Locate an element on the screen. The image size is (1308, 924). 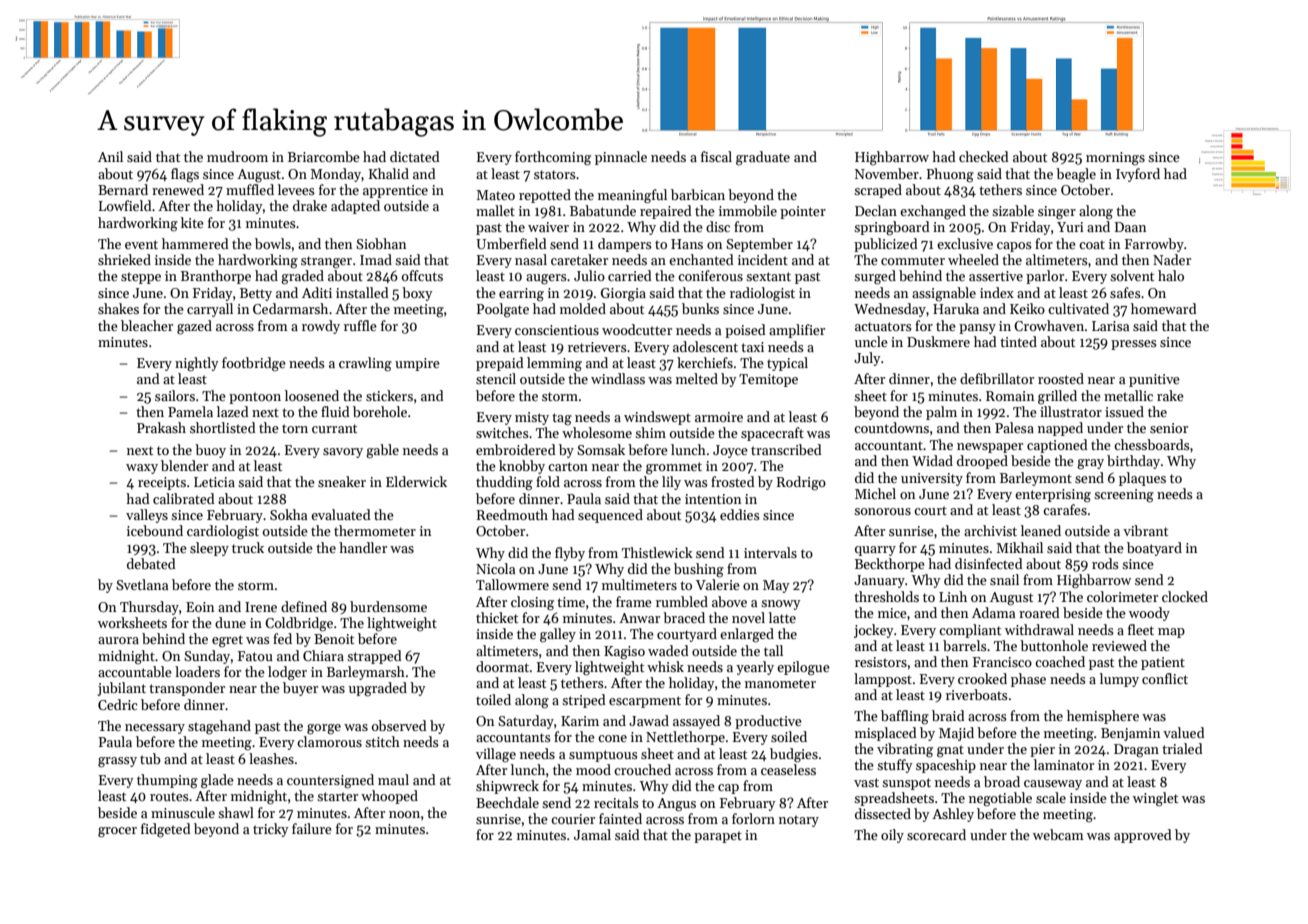
fiscal is located at coordinates (716, 156).
